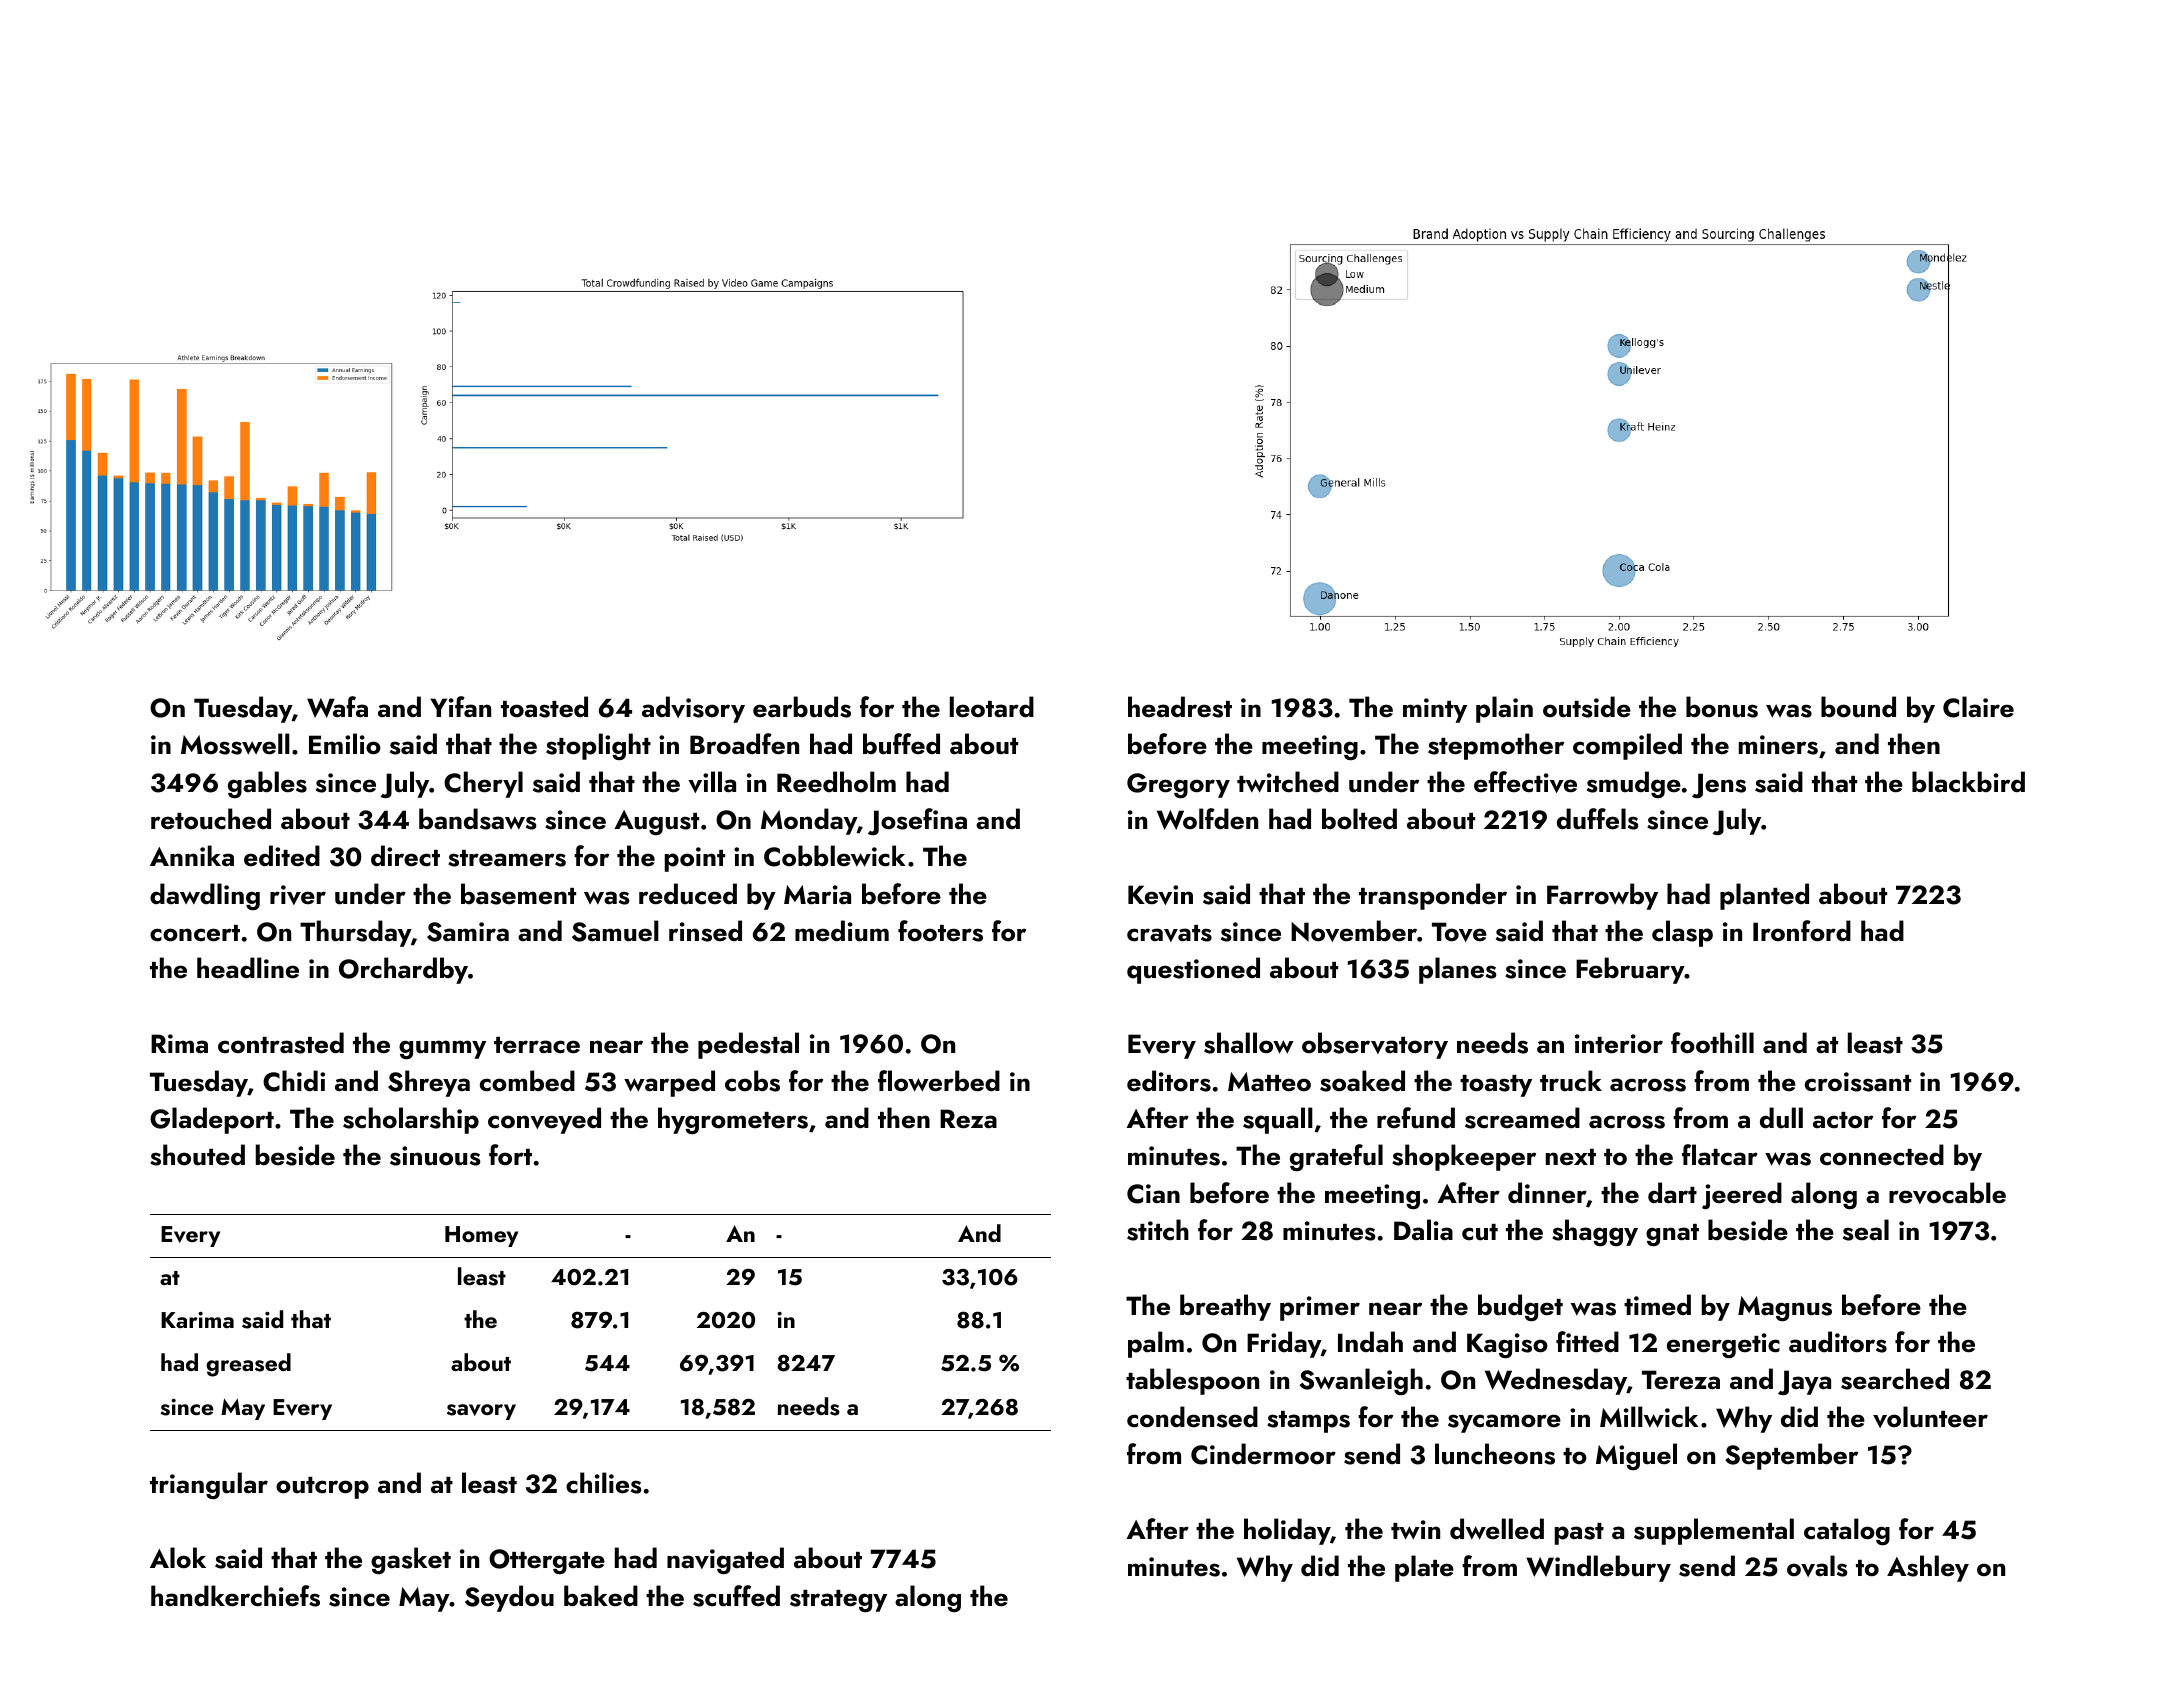 The image size is (2178, 1683). I want to click on triangular, so click(209, 1485).
